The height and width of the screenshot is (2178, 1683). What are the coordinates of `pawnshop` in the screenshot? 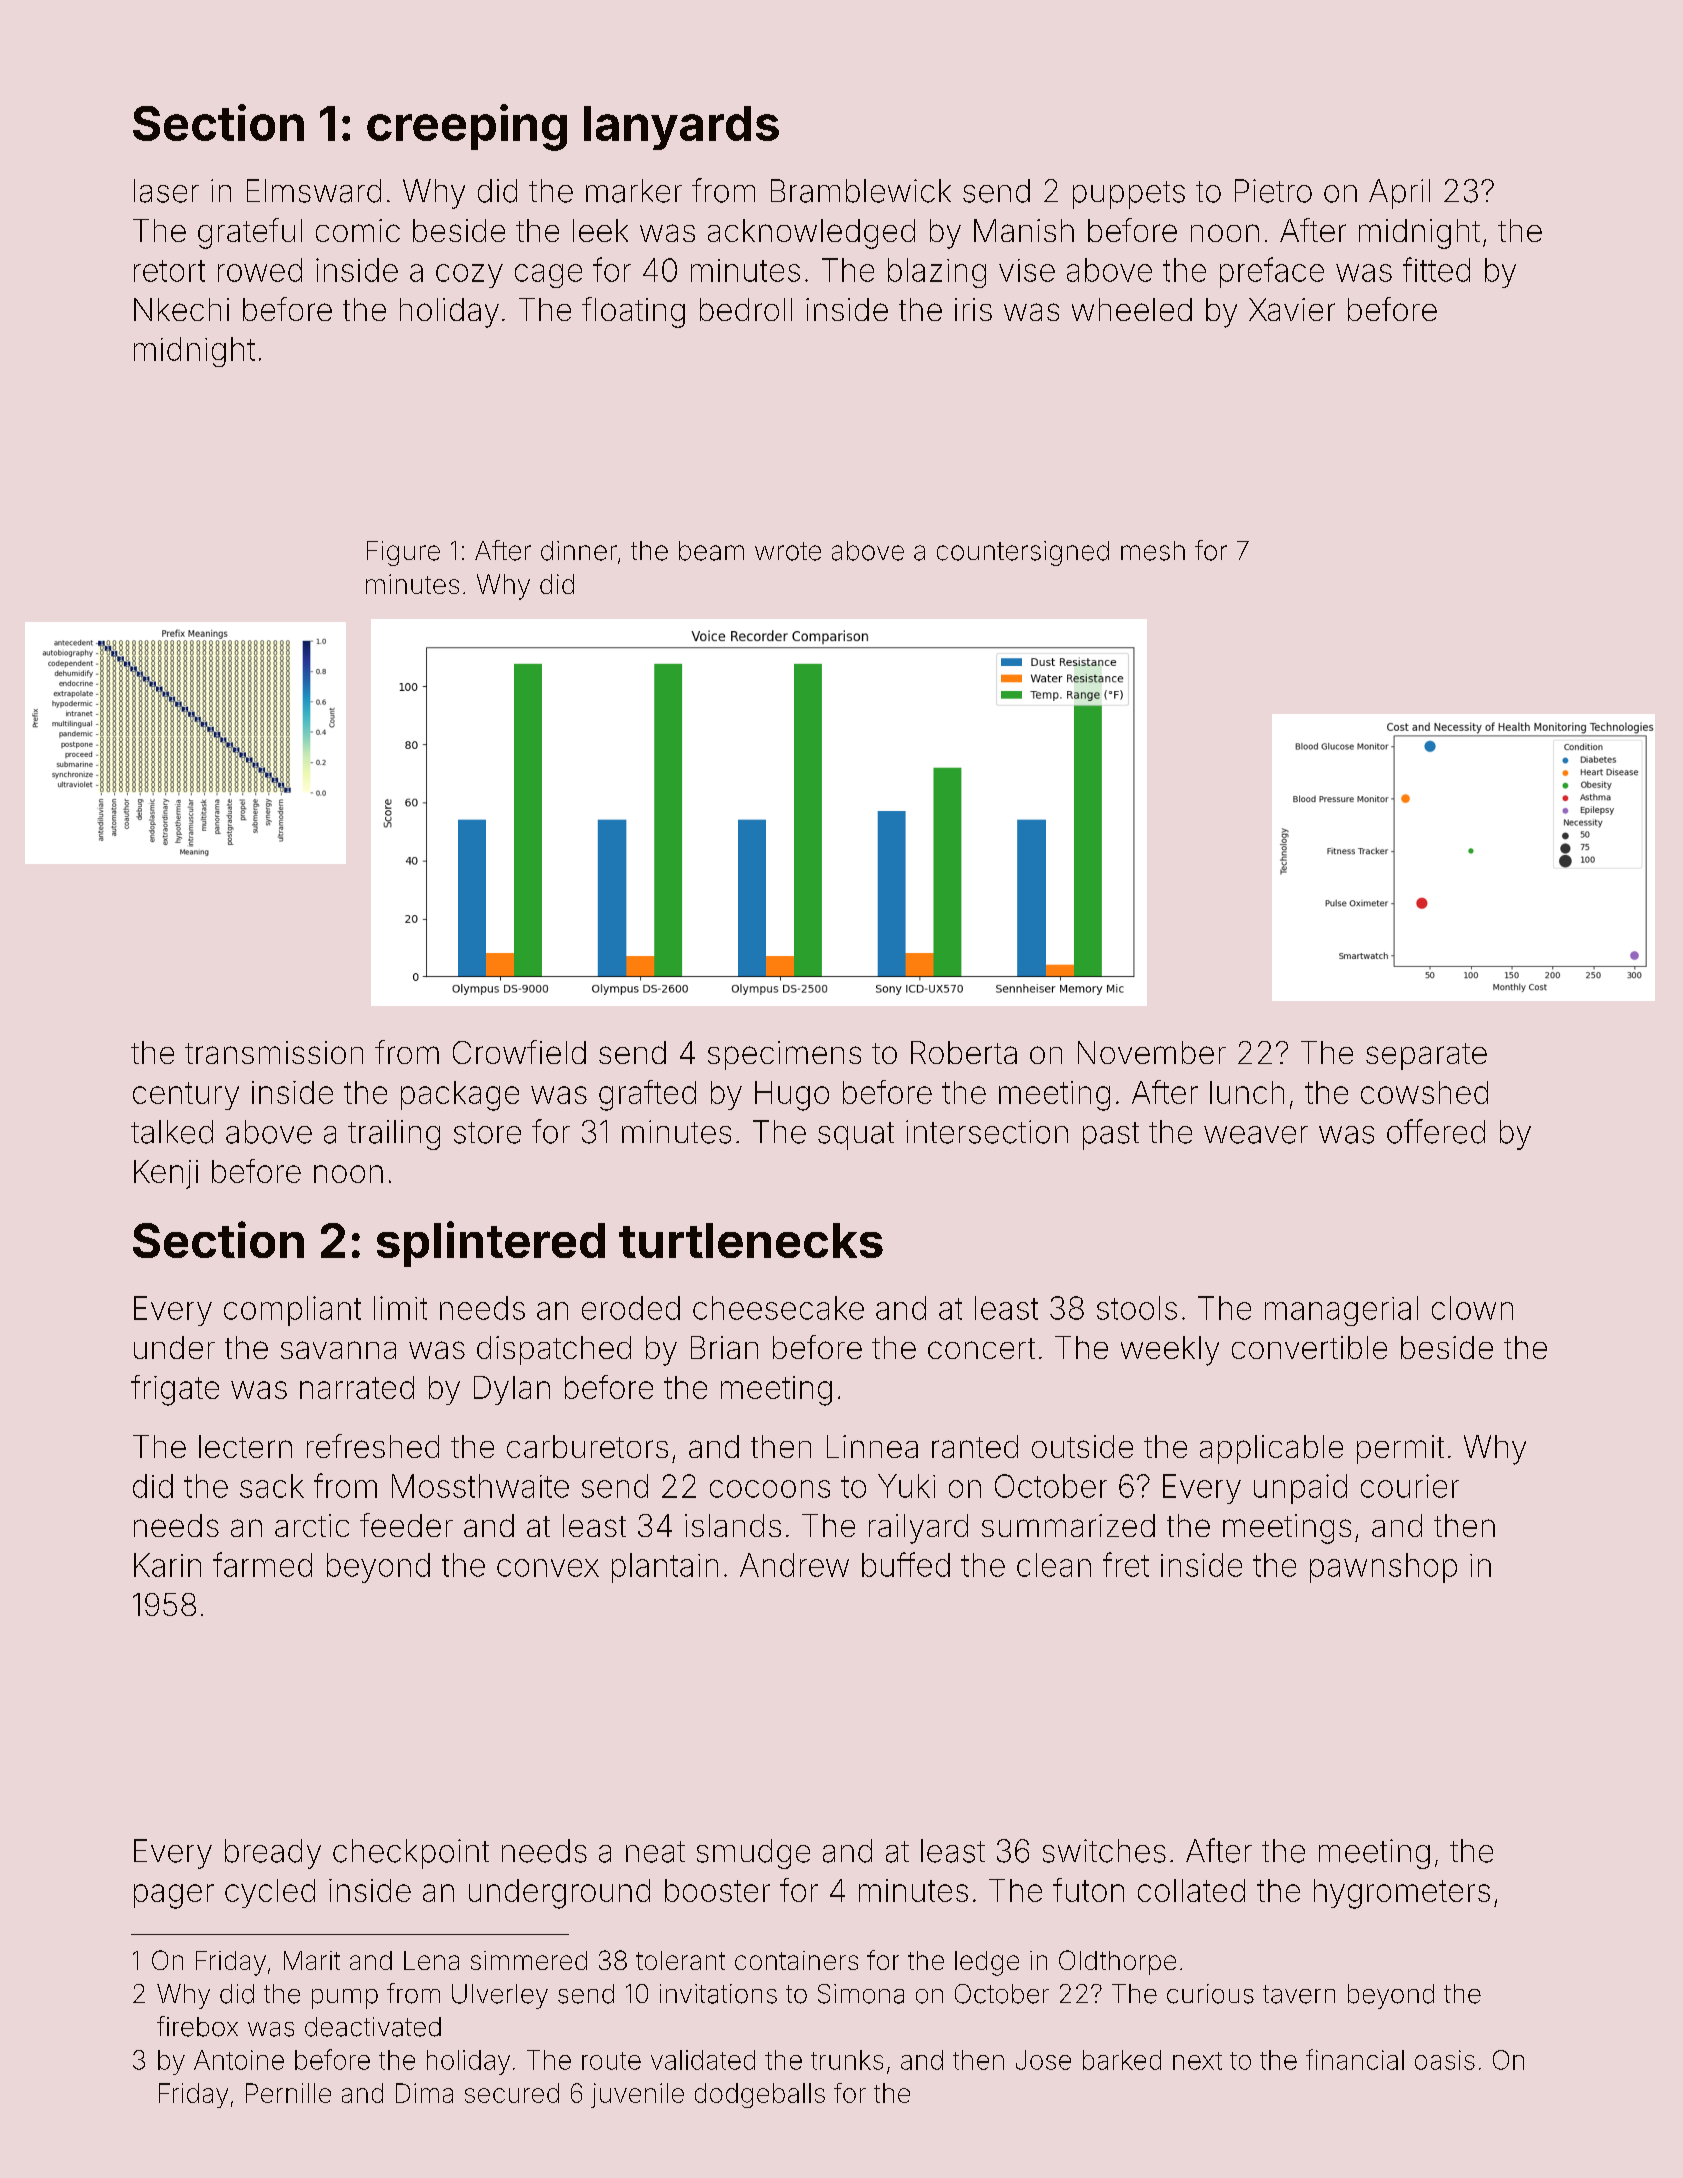 It's located at (1383, 1568).
